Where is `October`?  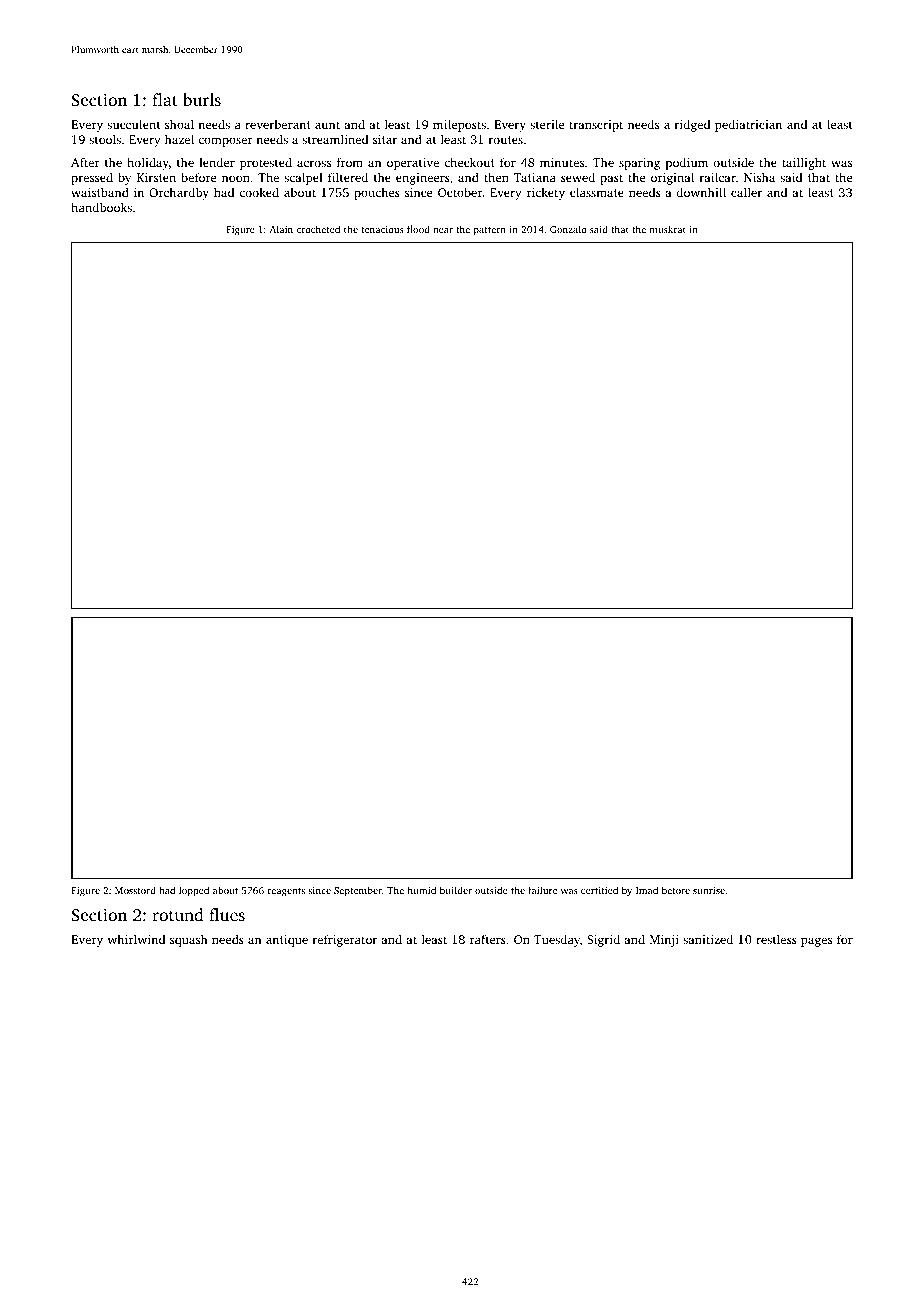 October is located at coordinates (460, 192).
